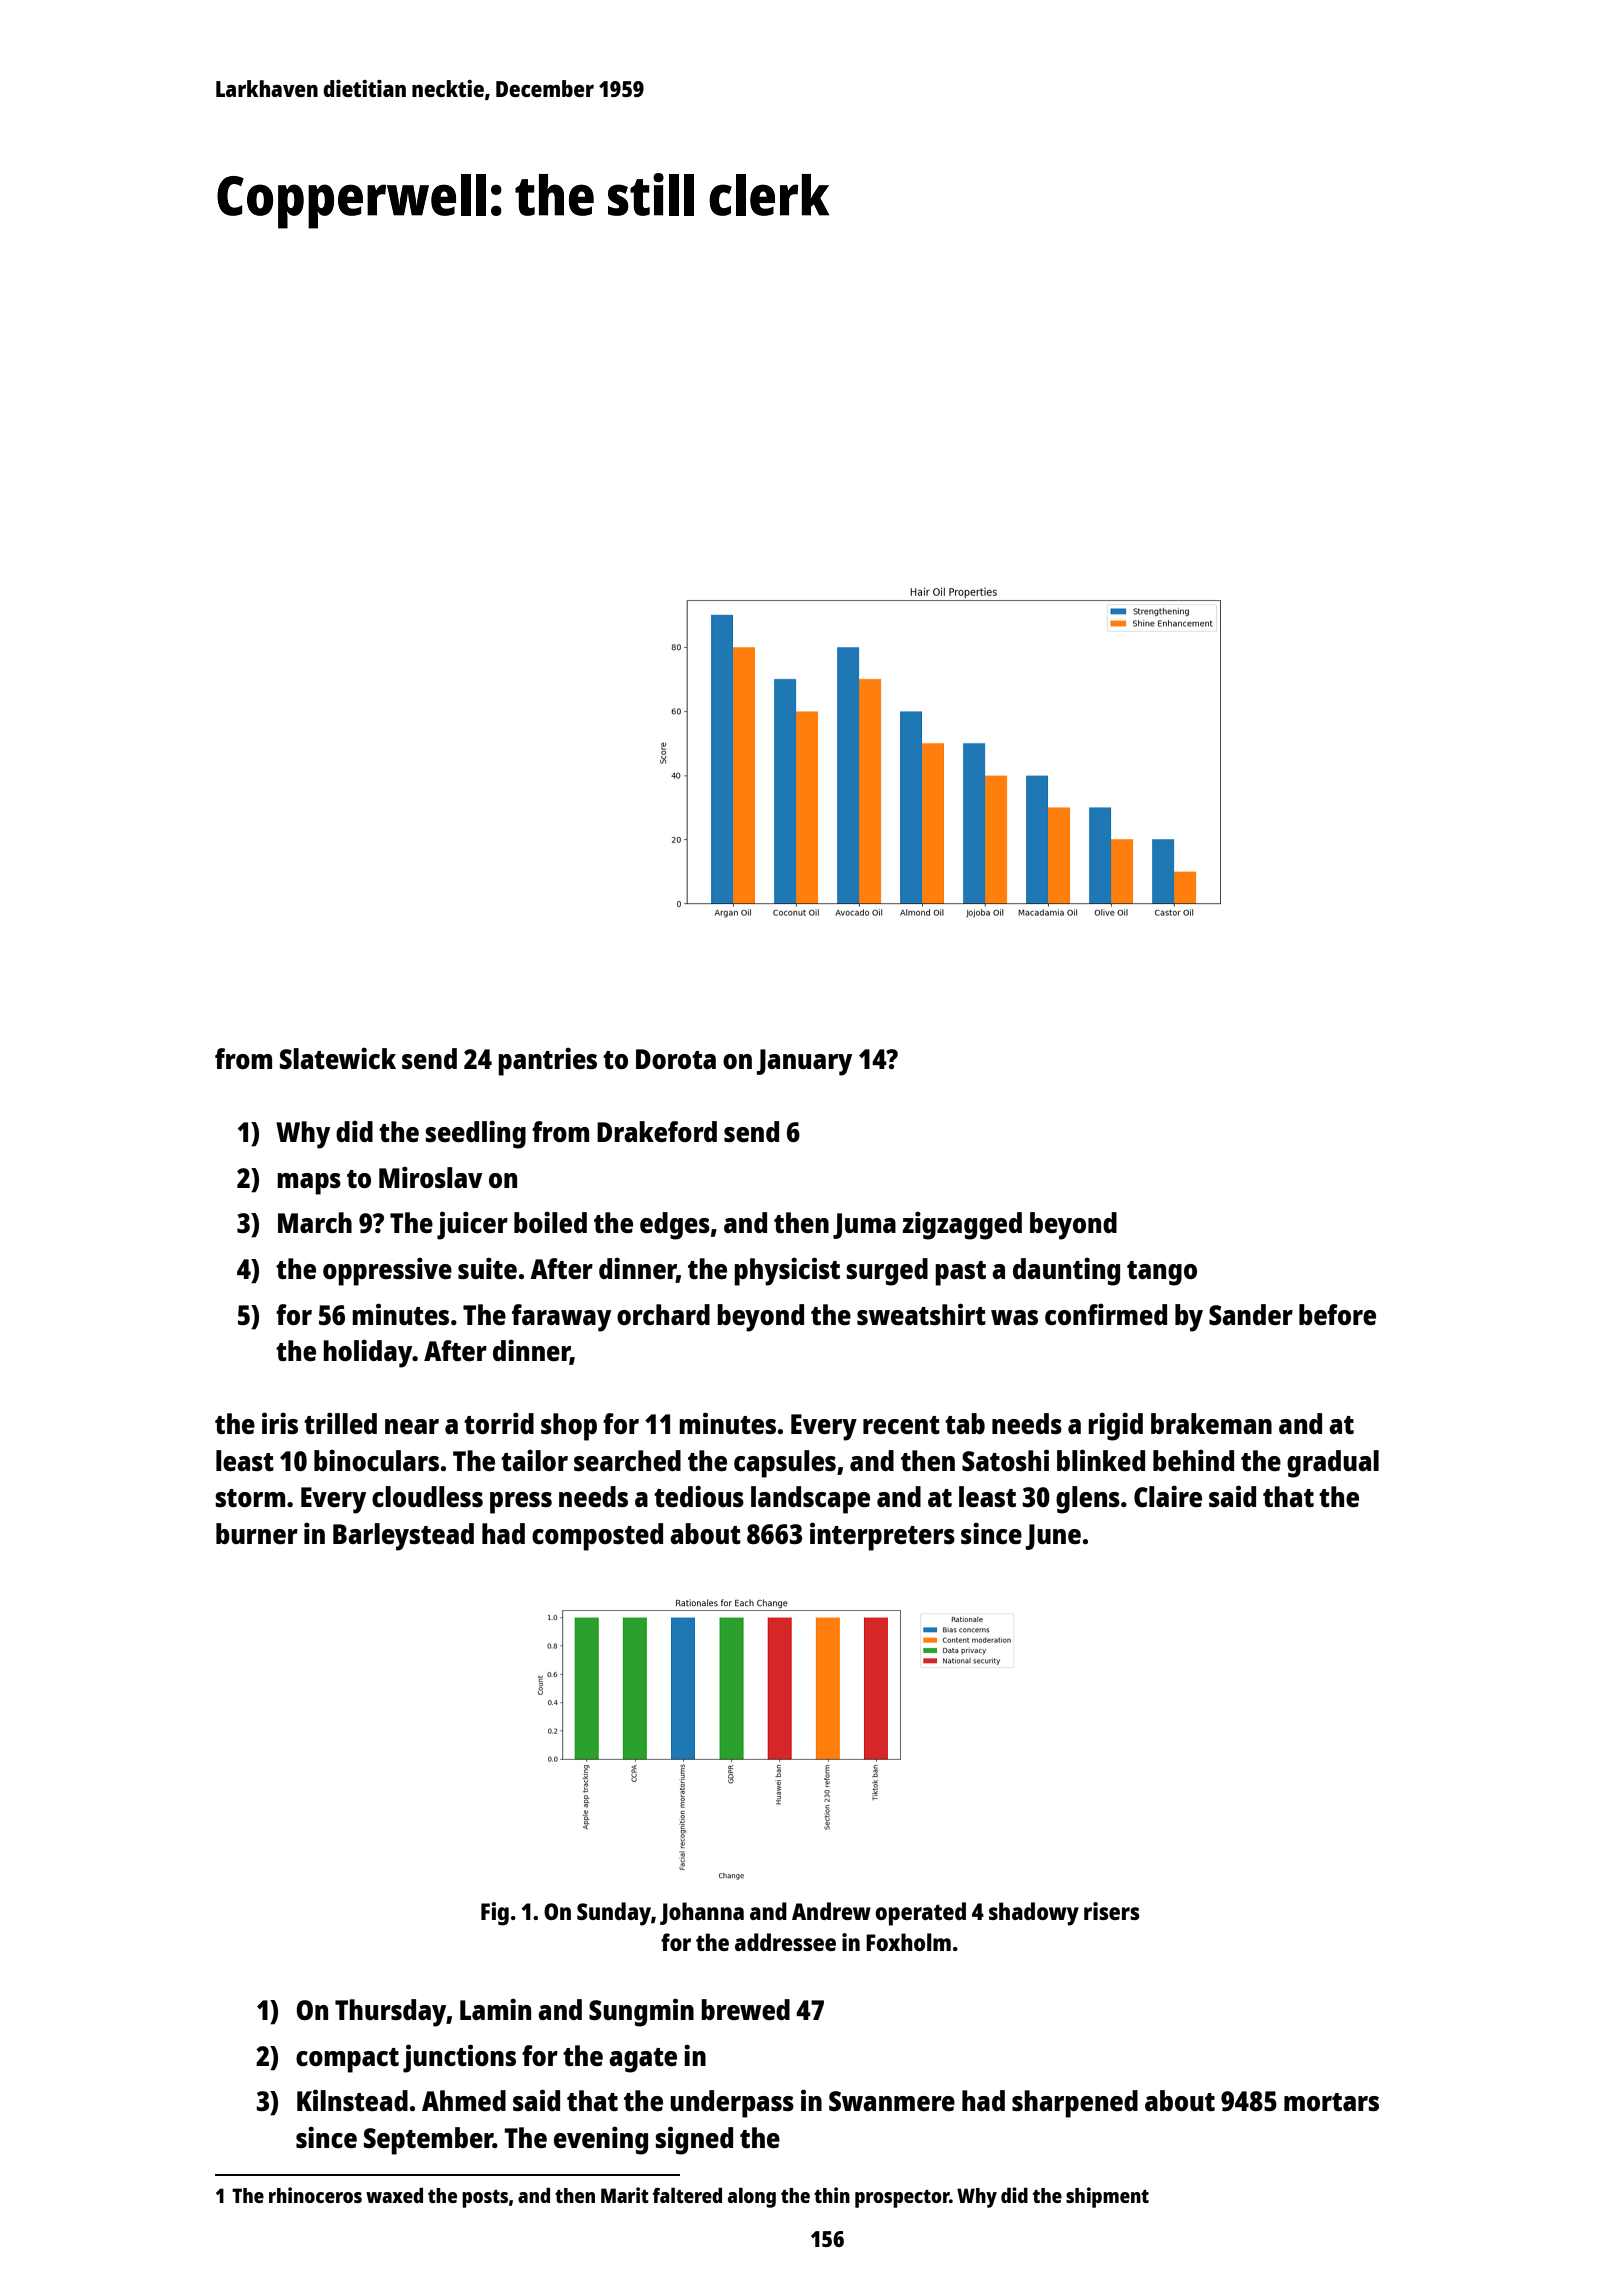  I want to click on shipment, so click(1107, 2197).
